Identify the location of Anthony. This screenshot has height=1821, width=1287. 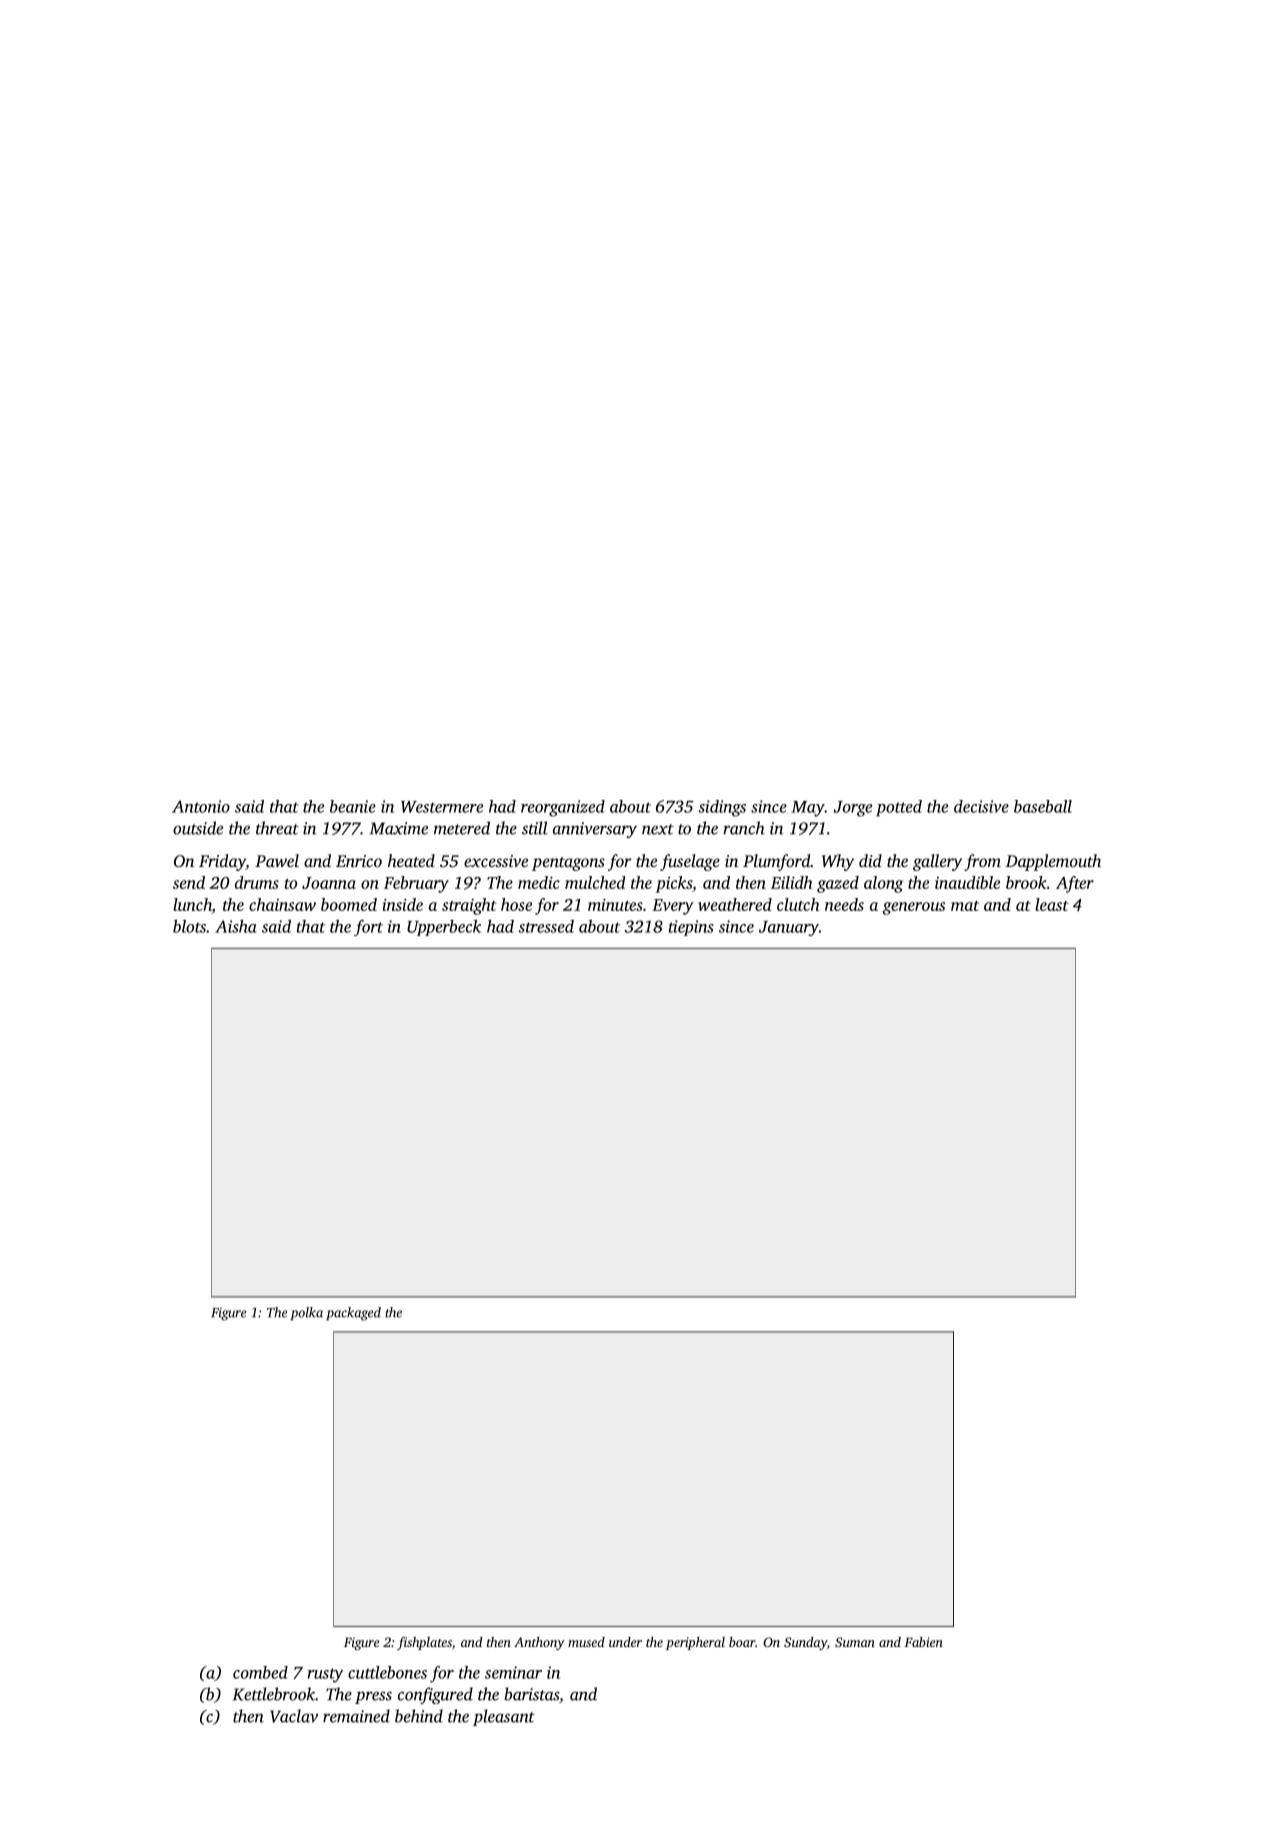
(539, 1643).
